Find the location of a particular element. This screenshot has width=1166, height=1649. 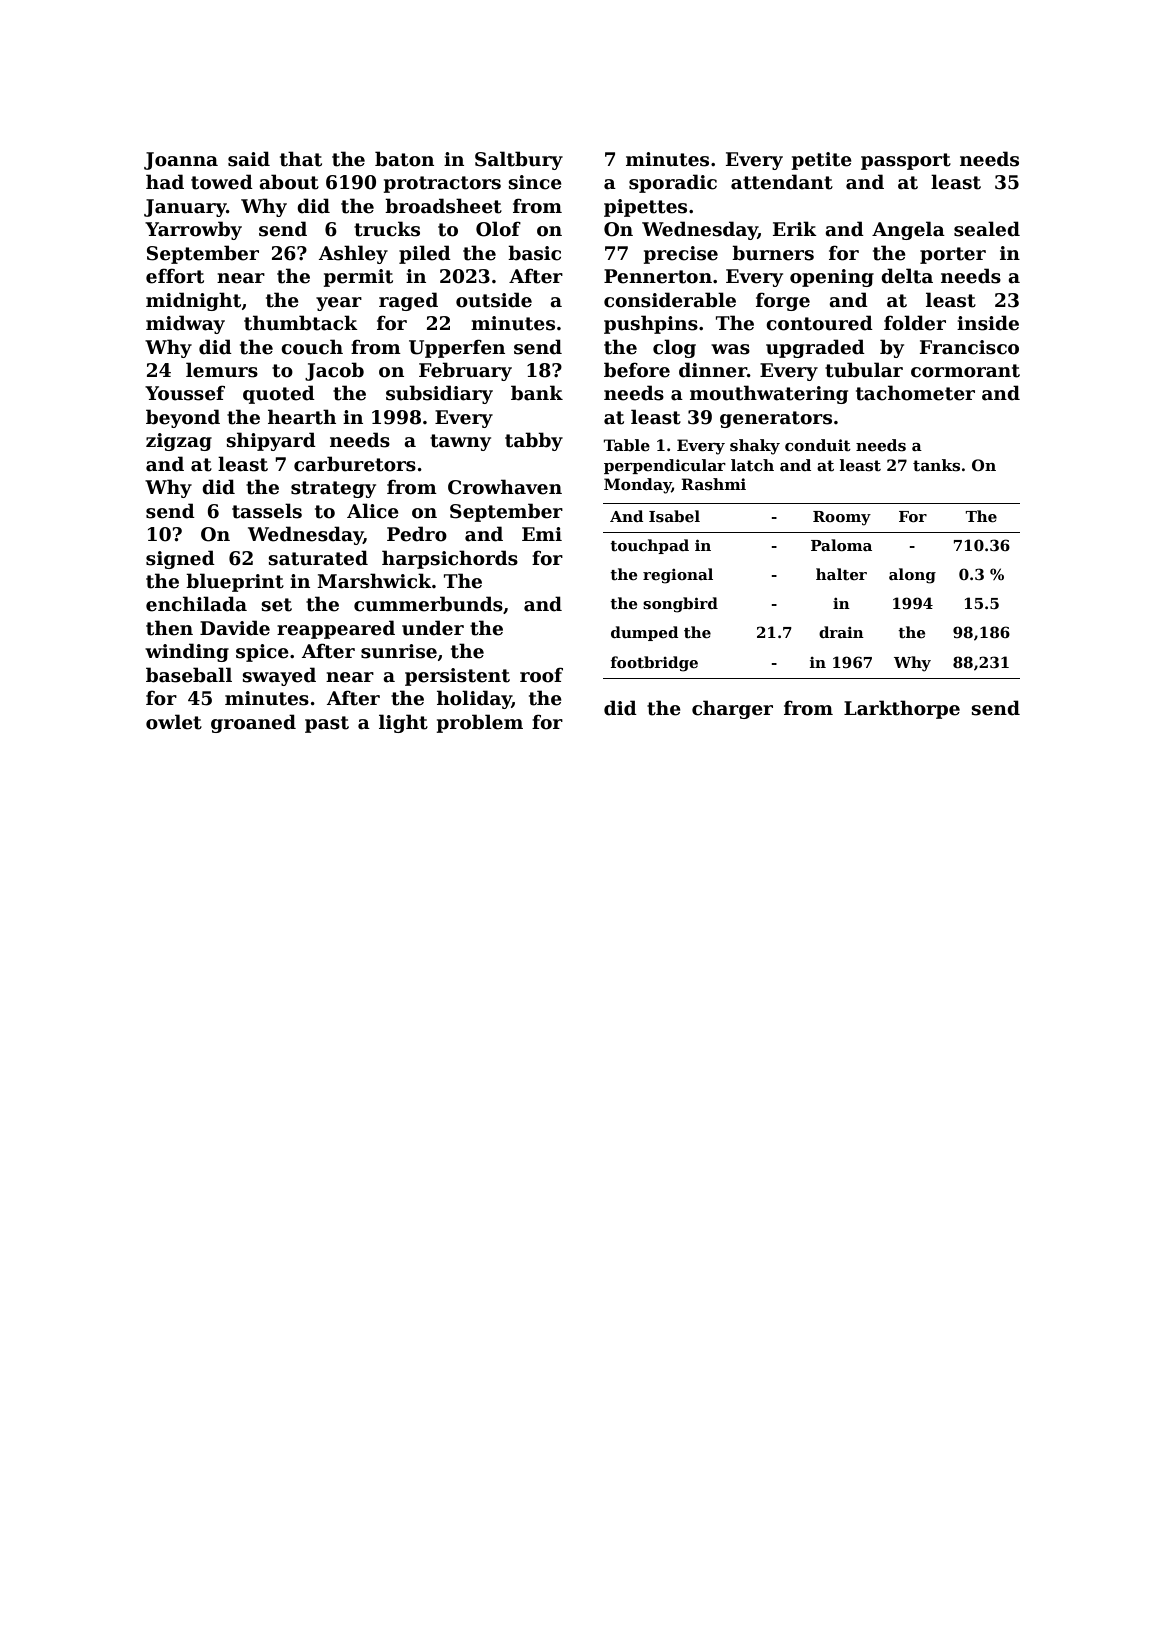

Upperfen is located at coordinates (457, 348).
